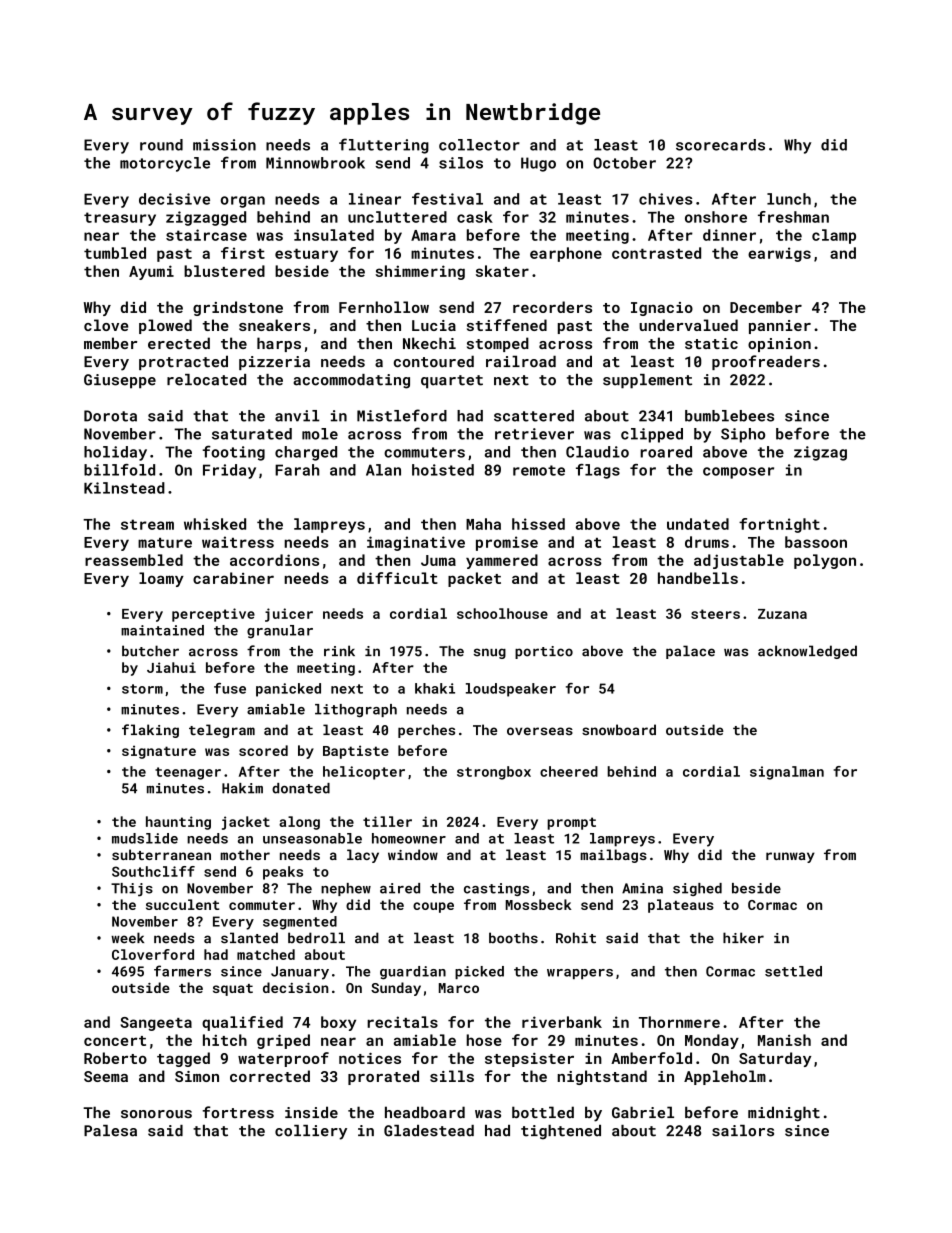 This screenshot has width=952, height=1233. Describe the element at coordinates (816, 542) in the screenshot. I see `bassoon` at that location.
